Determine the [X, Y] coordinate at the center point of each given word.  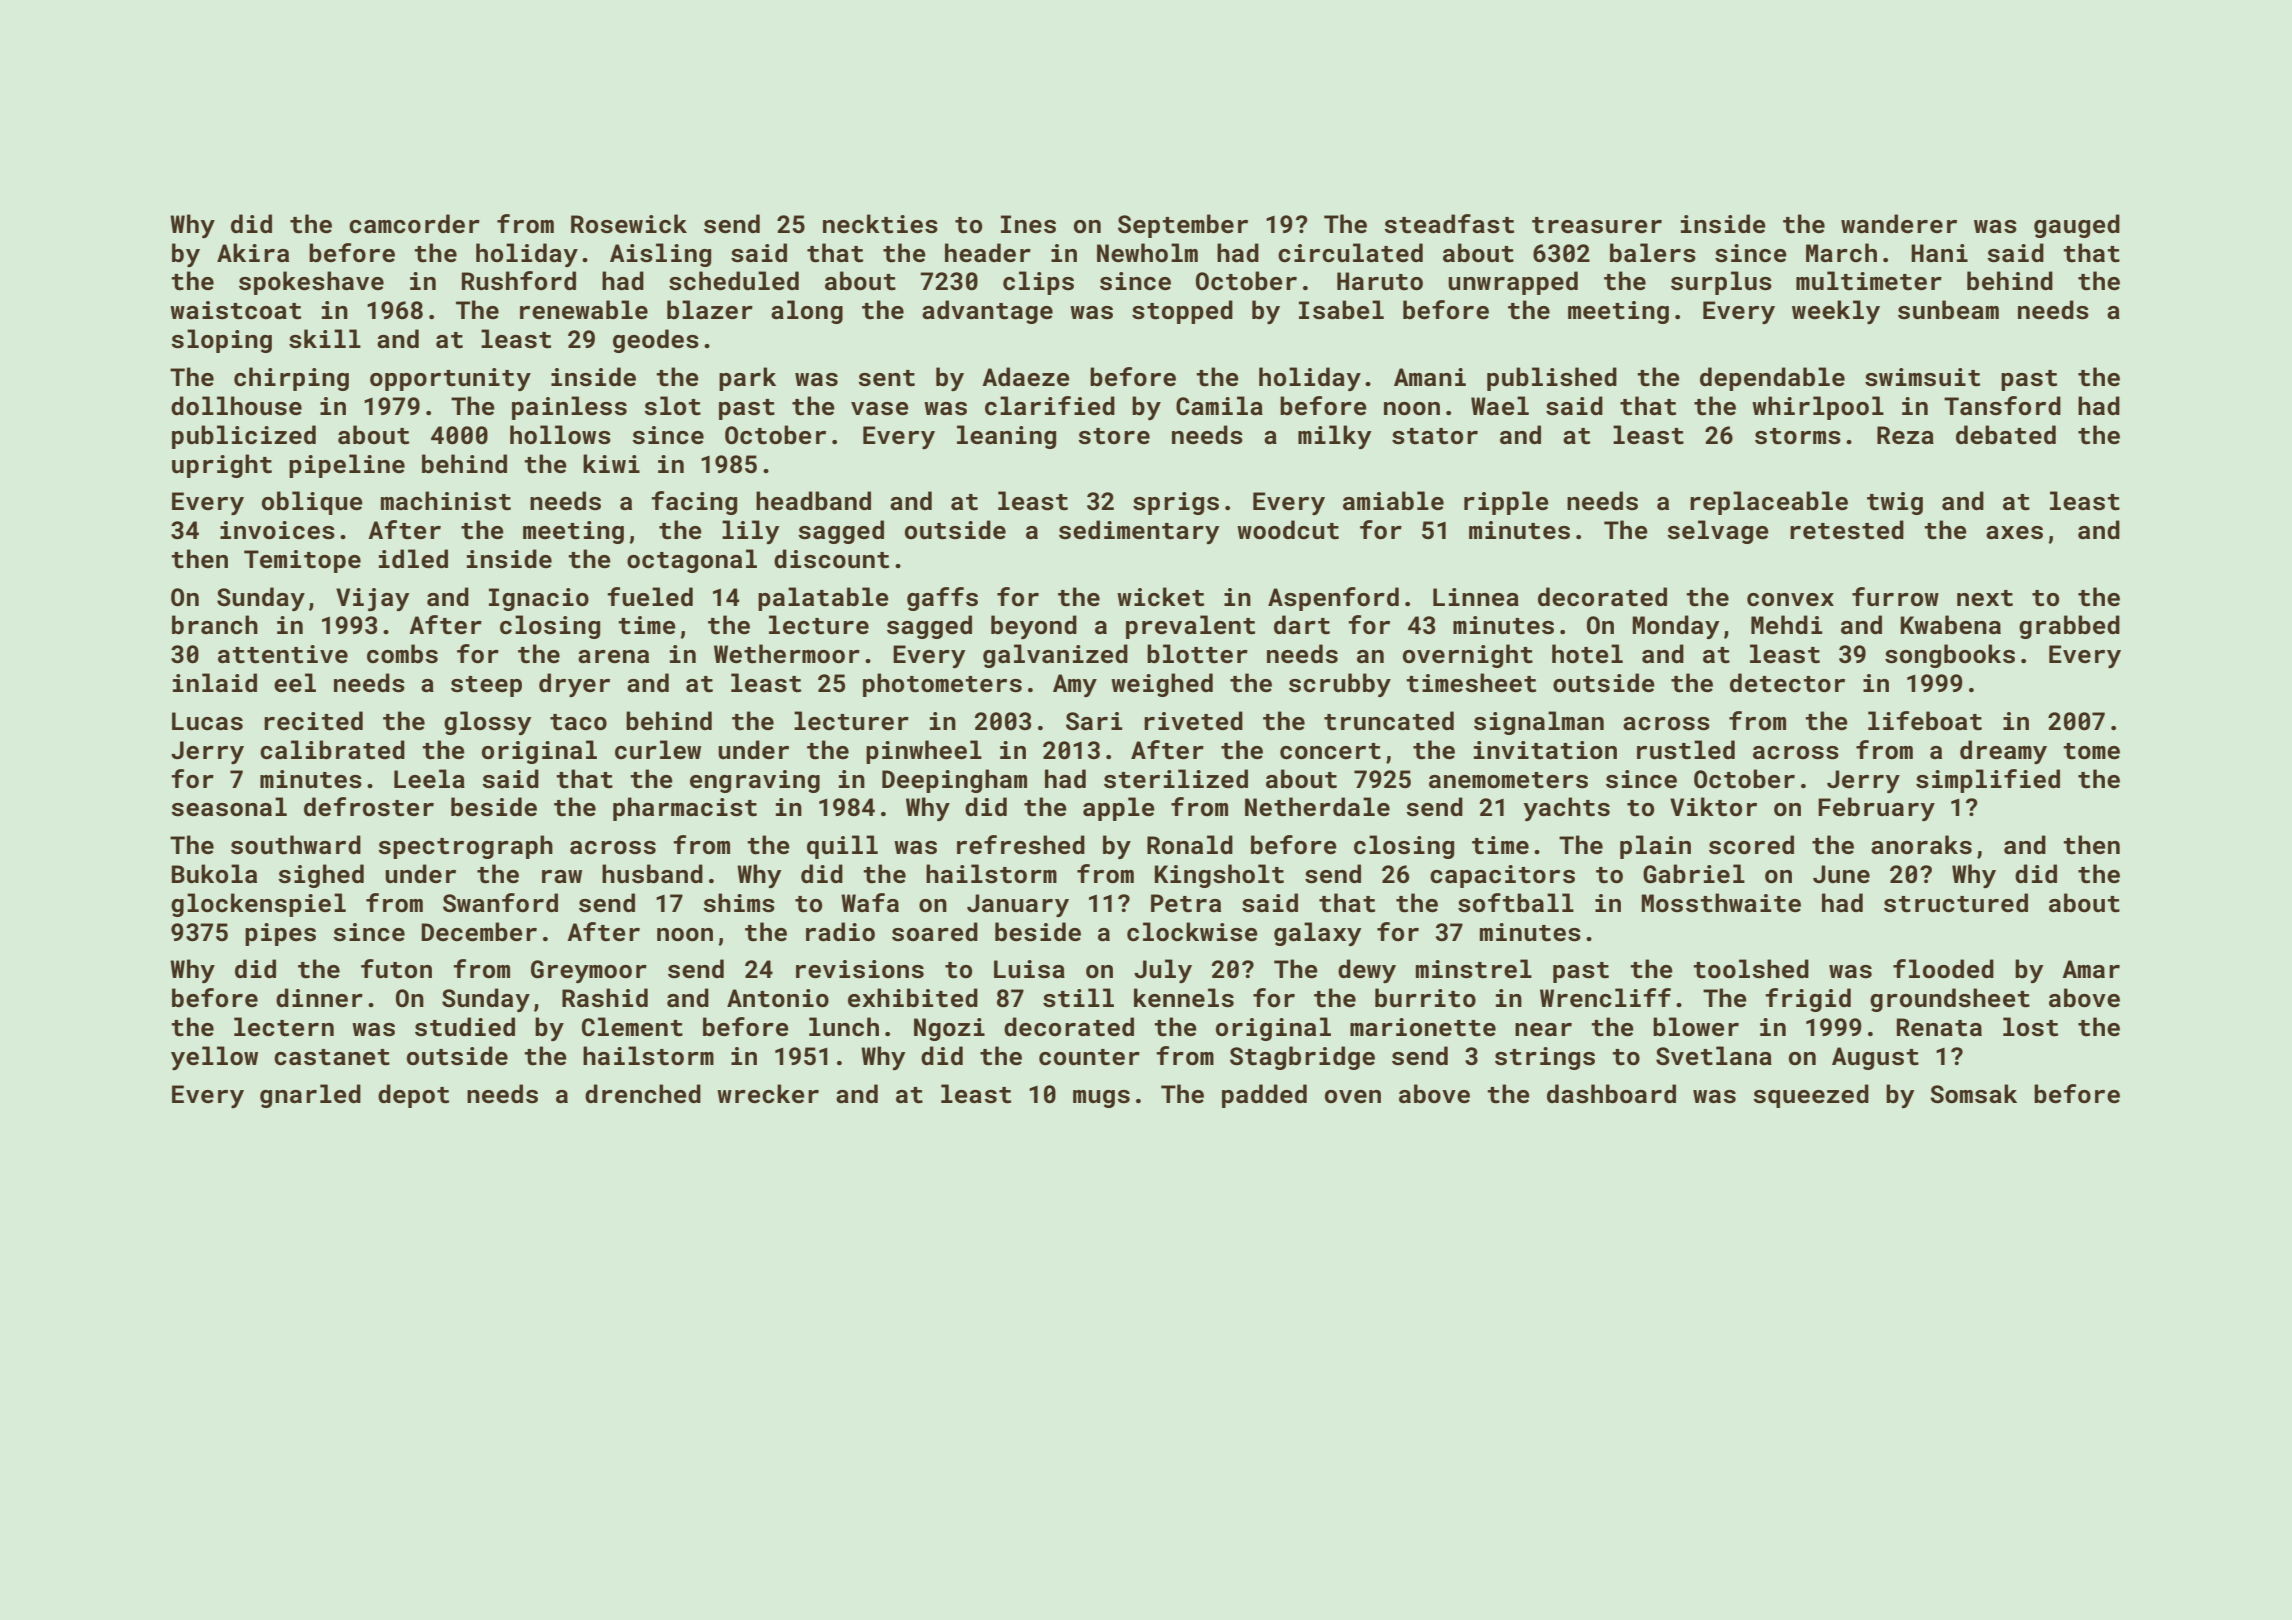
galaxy [1317, 934]
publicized [244, 437]
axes [2014, 533]
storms [1798, 436]
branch [215, 625]
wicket [1160, 597]
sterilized [1176, 779]
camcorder [414, 224]
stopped [1182, 312]
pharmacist [685, 809]
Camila [1219, 405]
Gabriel [1694, 873]
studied [465, 1027]
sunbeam [1948, 310]
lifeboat [1925, 721]
